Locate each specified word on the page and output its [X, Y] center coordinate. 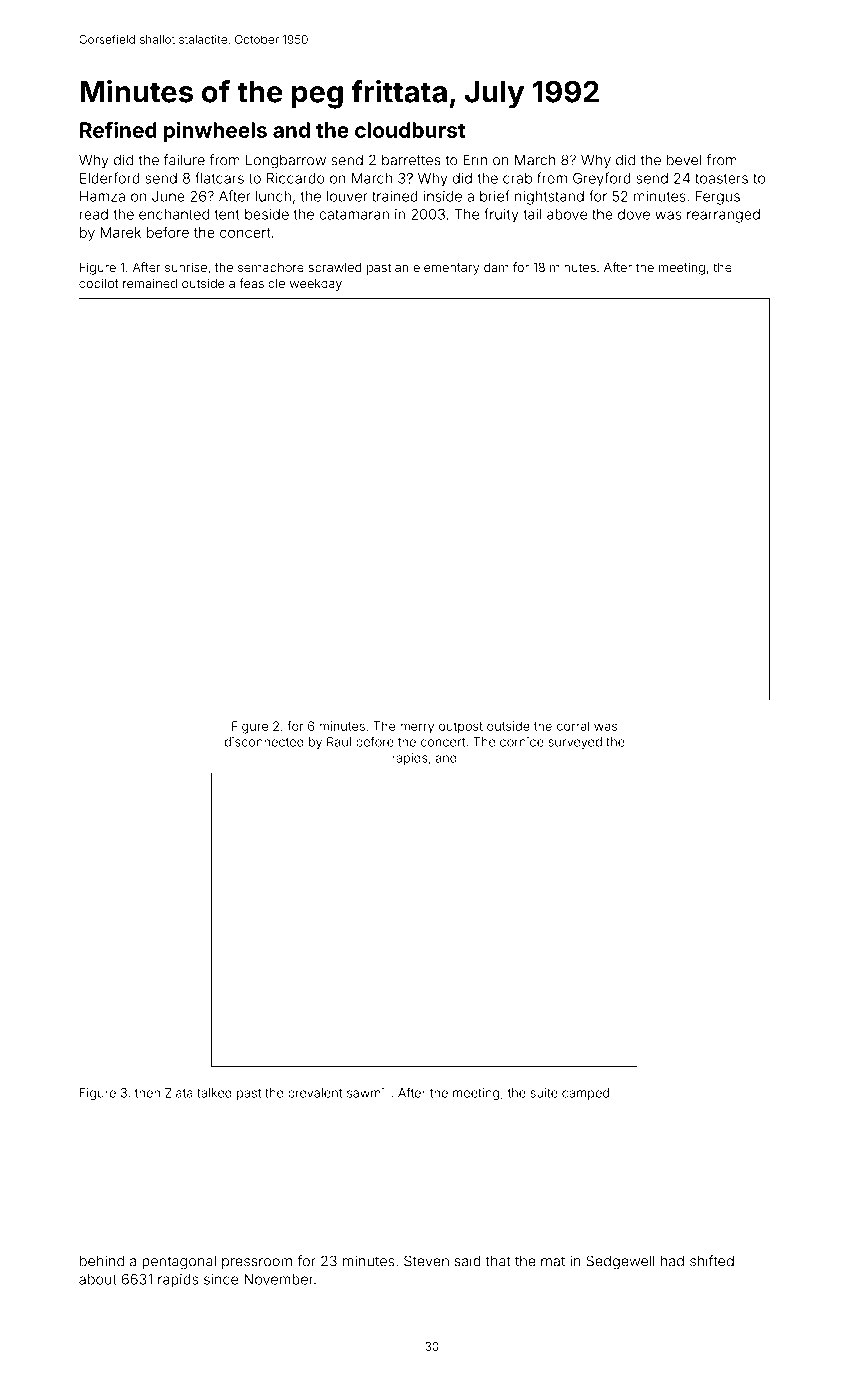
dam [496, 267]
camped [585, 1094]
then [147, 1093]
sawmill [368, 1093]
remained [150, 283]
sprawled [334, 269]
